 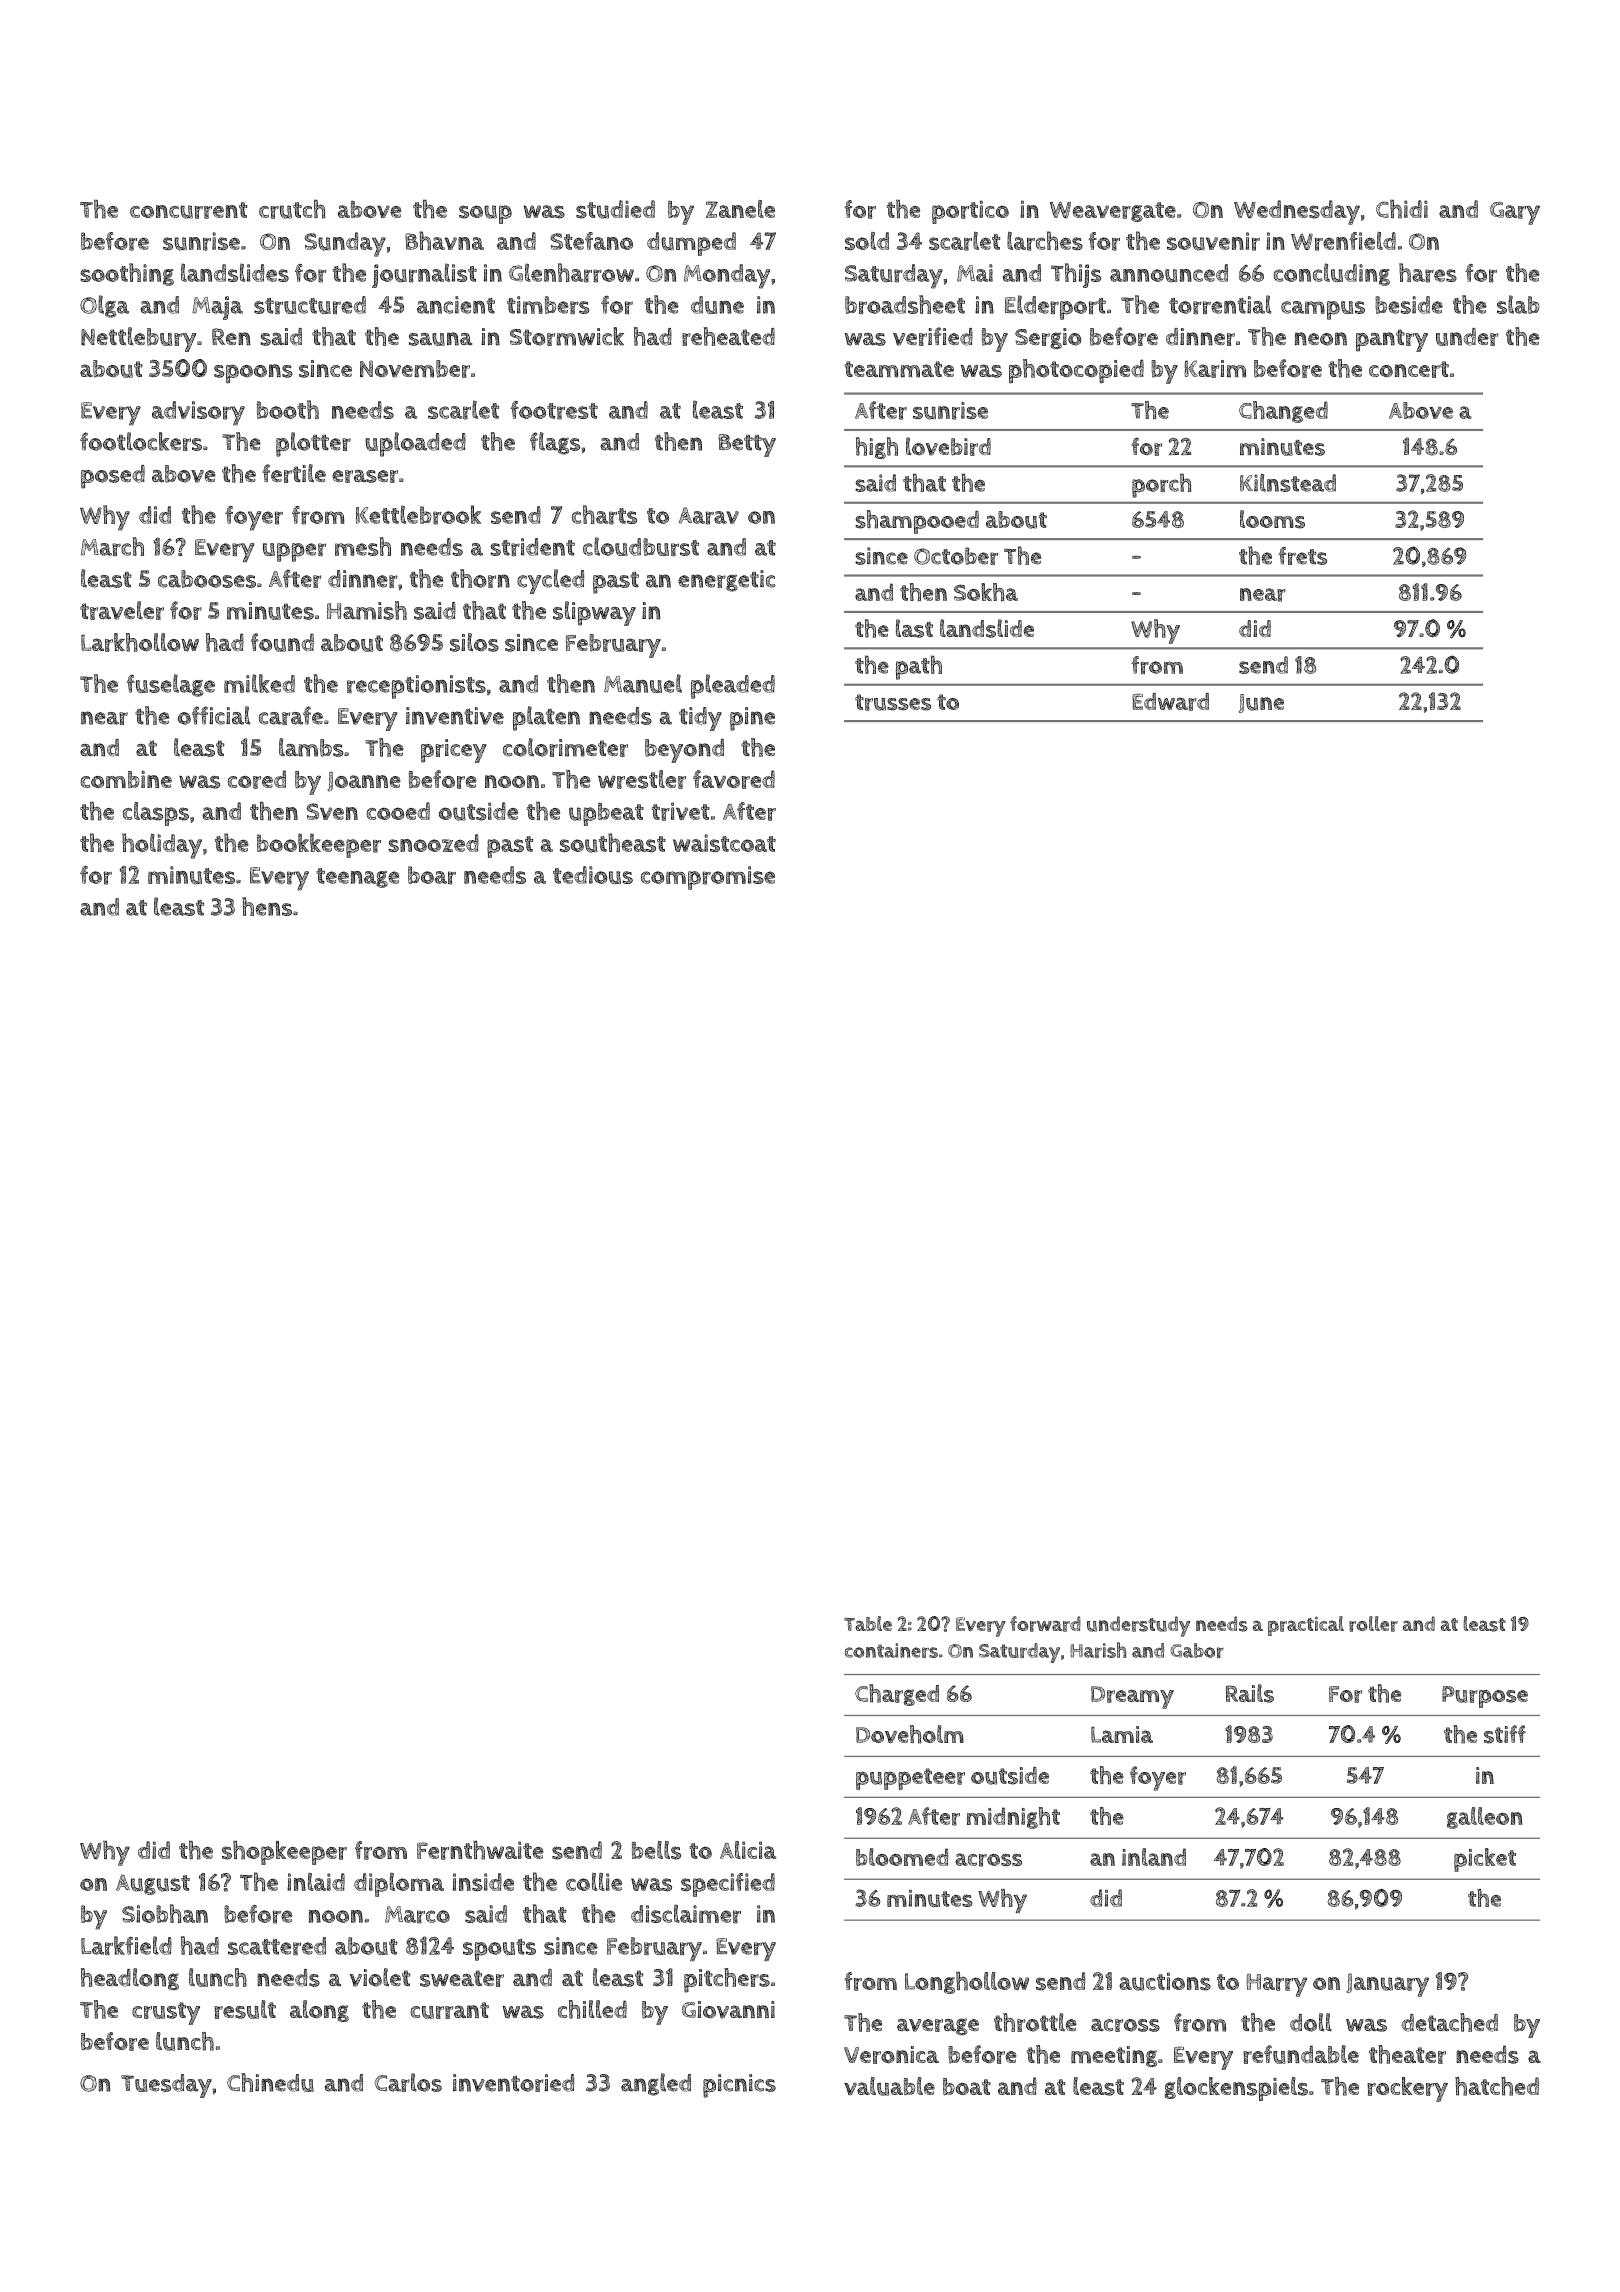 I want to click on roller, so click(x=1373, y=1624).
